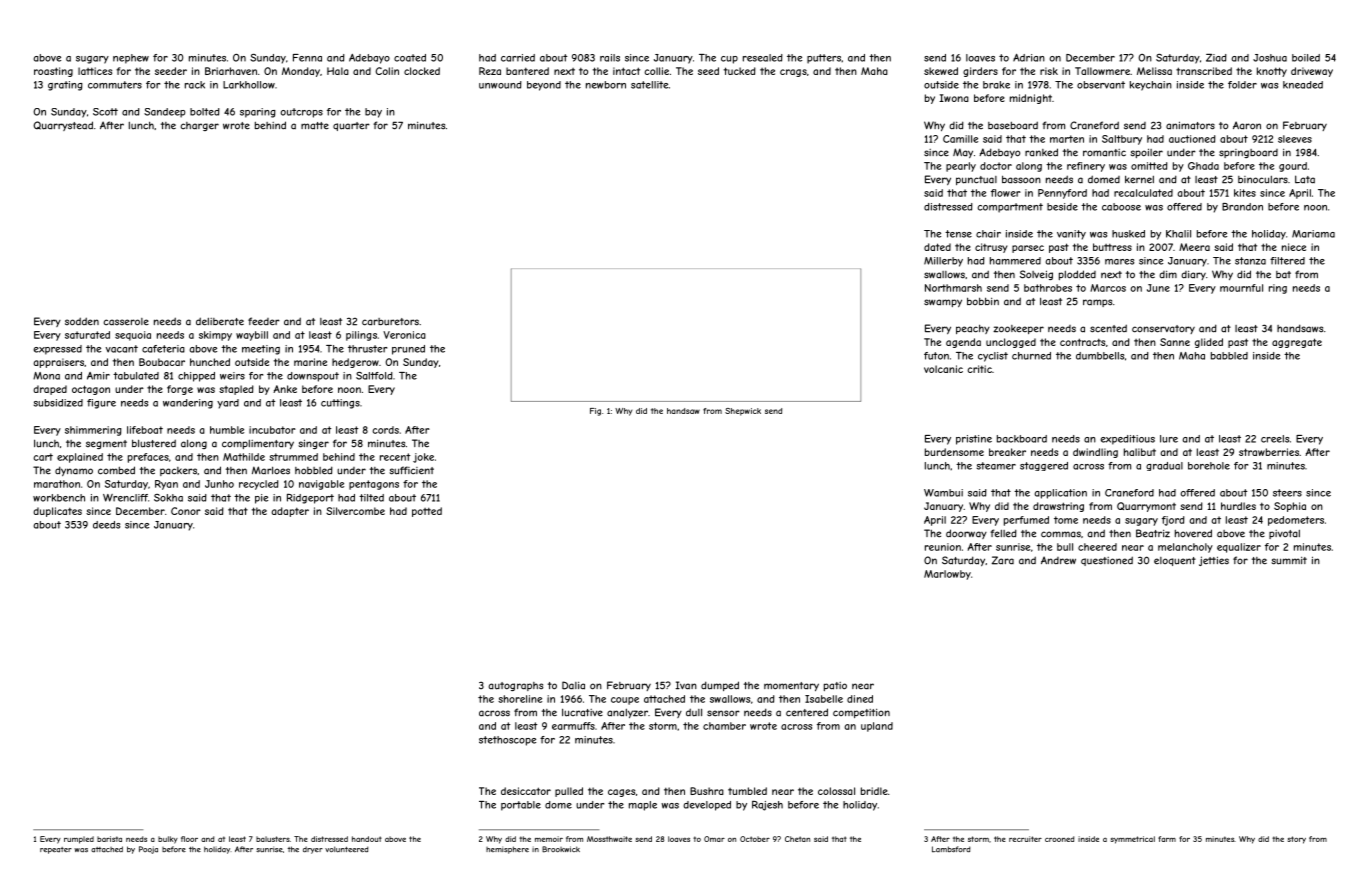  Describe the element at coordinates (408, 350) in the screenshot. I see `pruned` at that location.
